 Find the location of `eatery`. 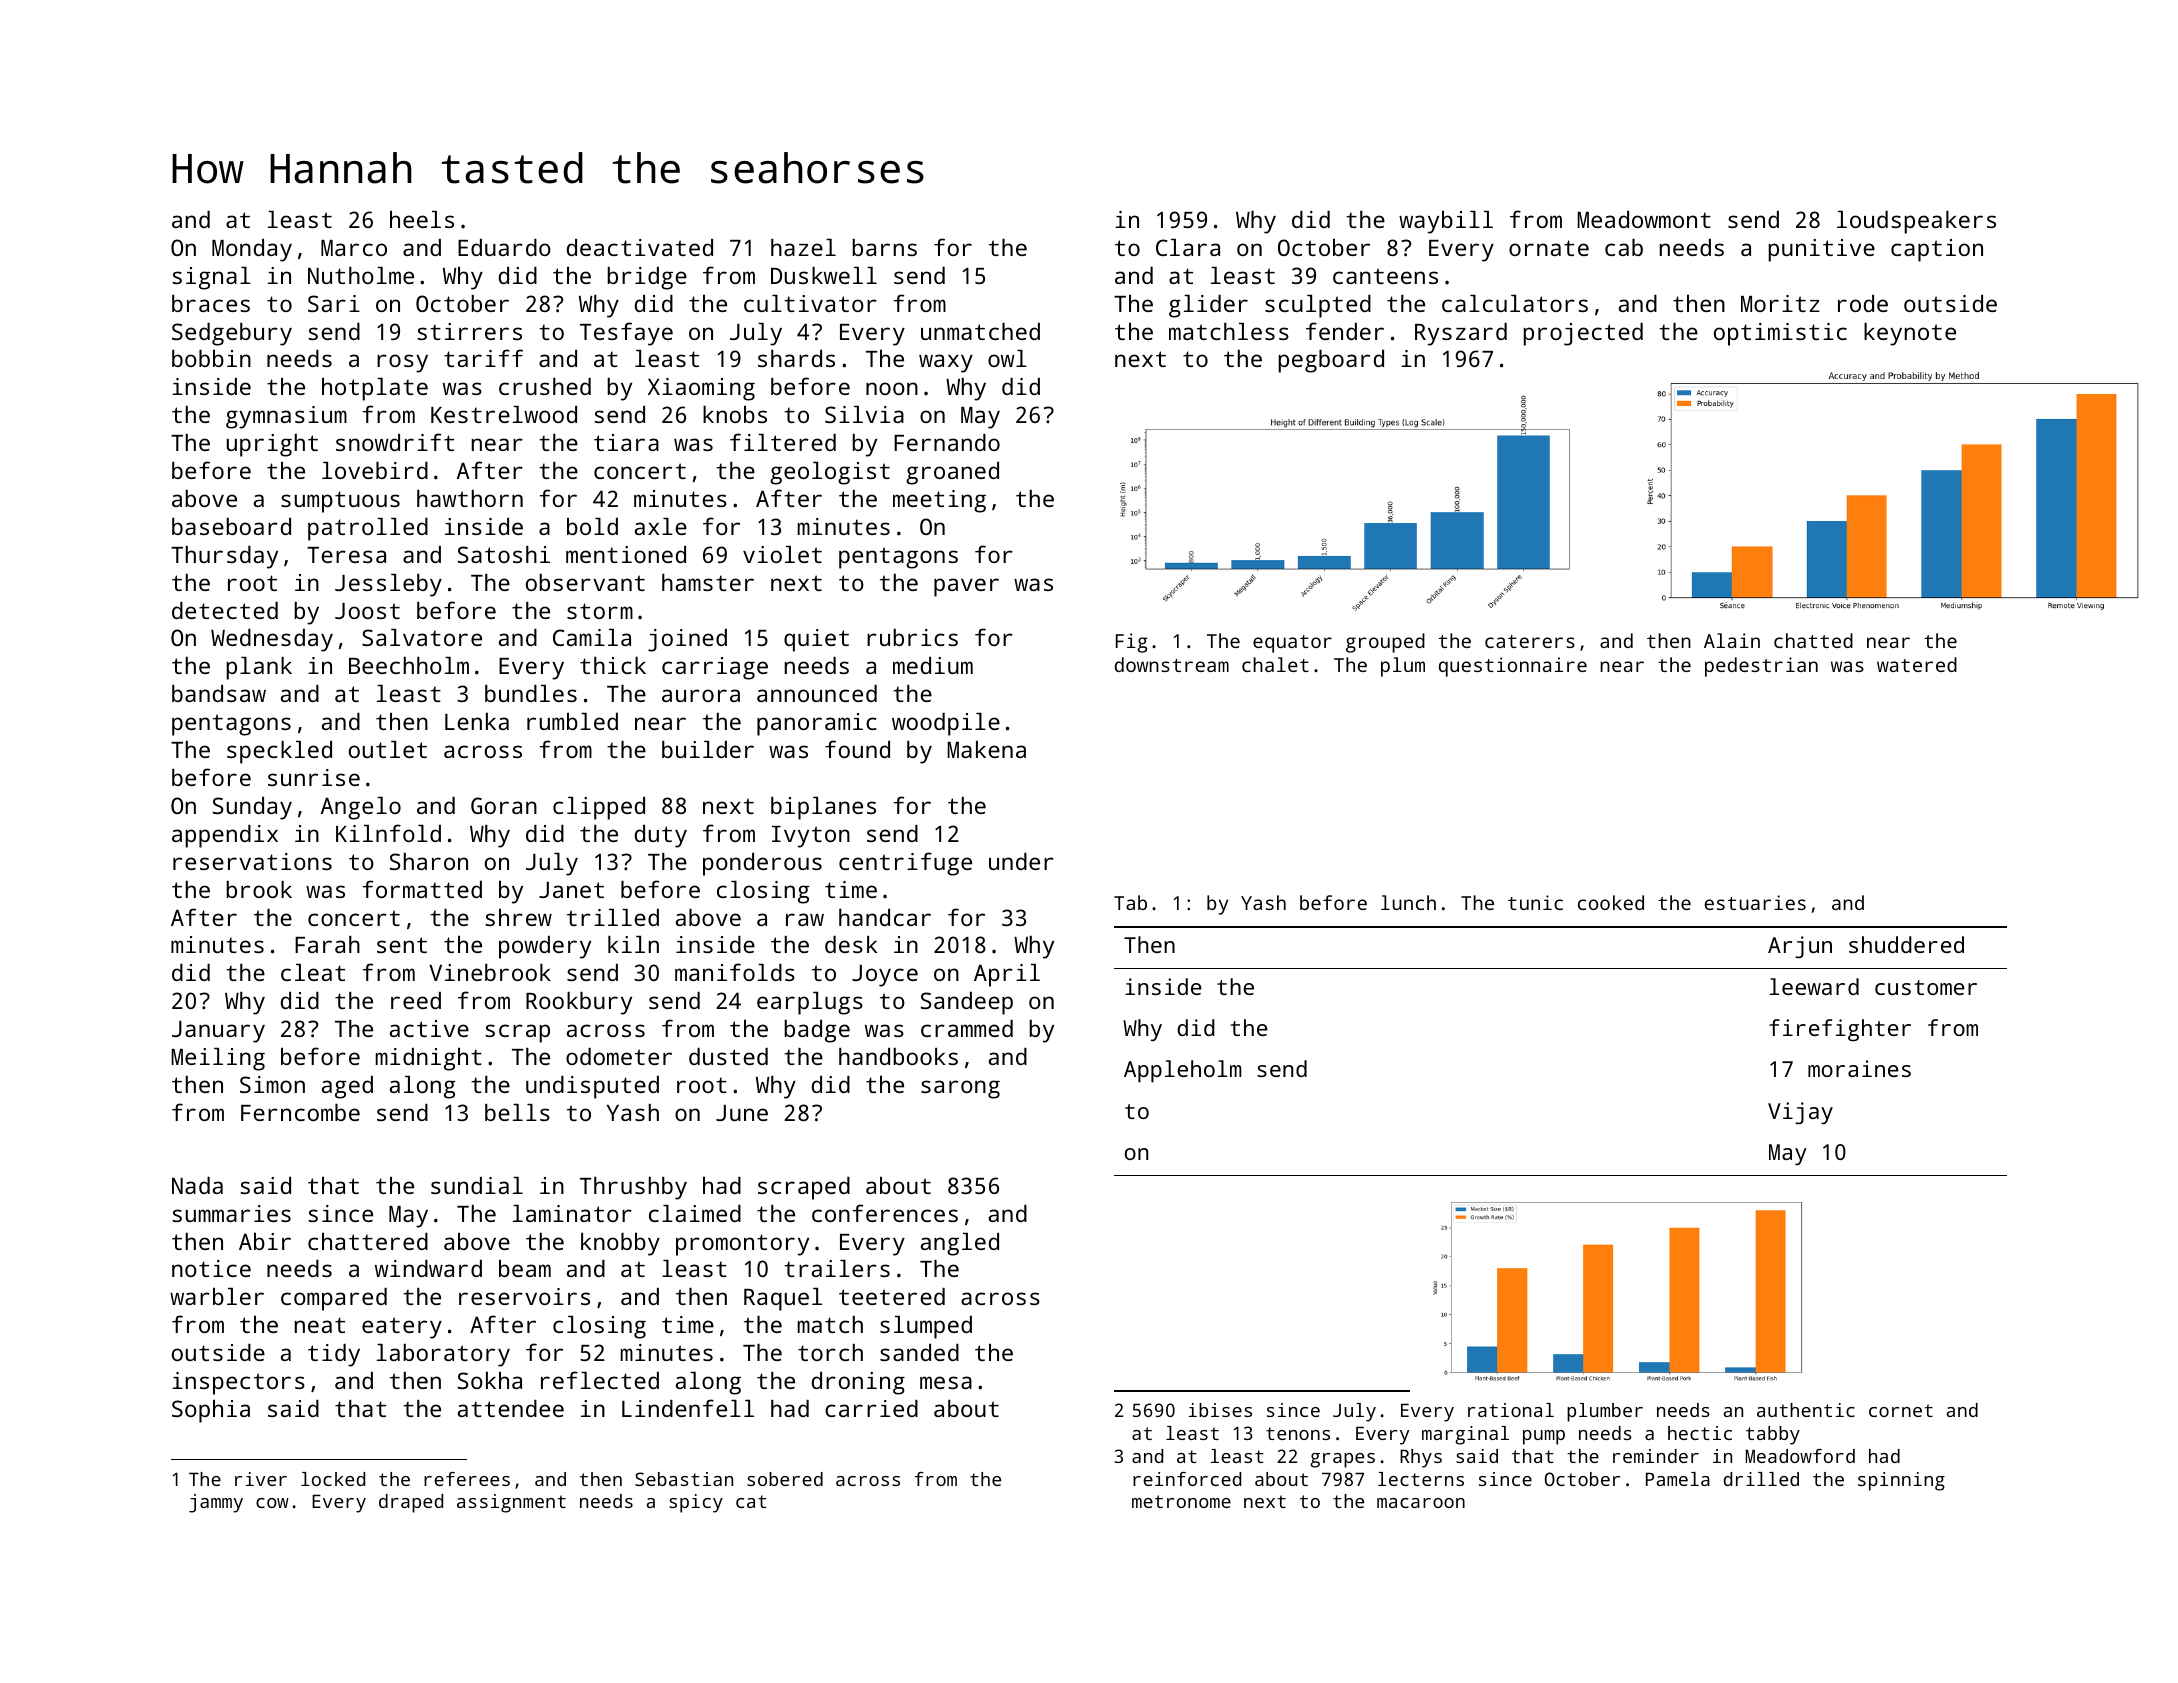

eatery is located at coordinates (402, 1328).
